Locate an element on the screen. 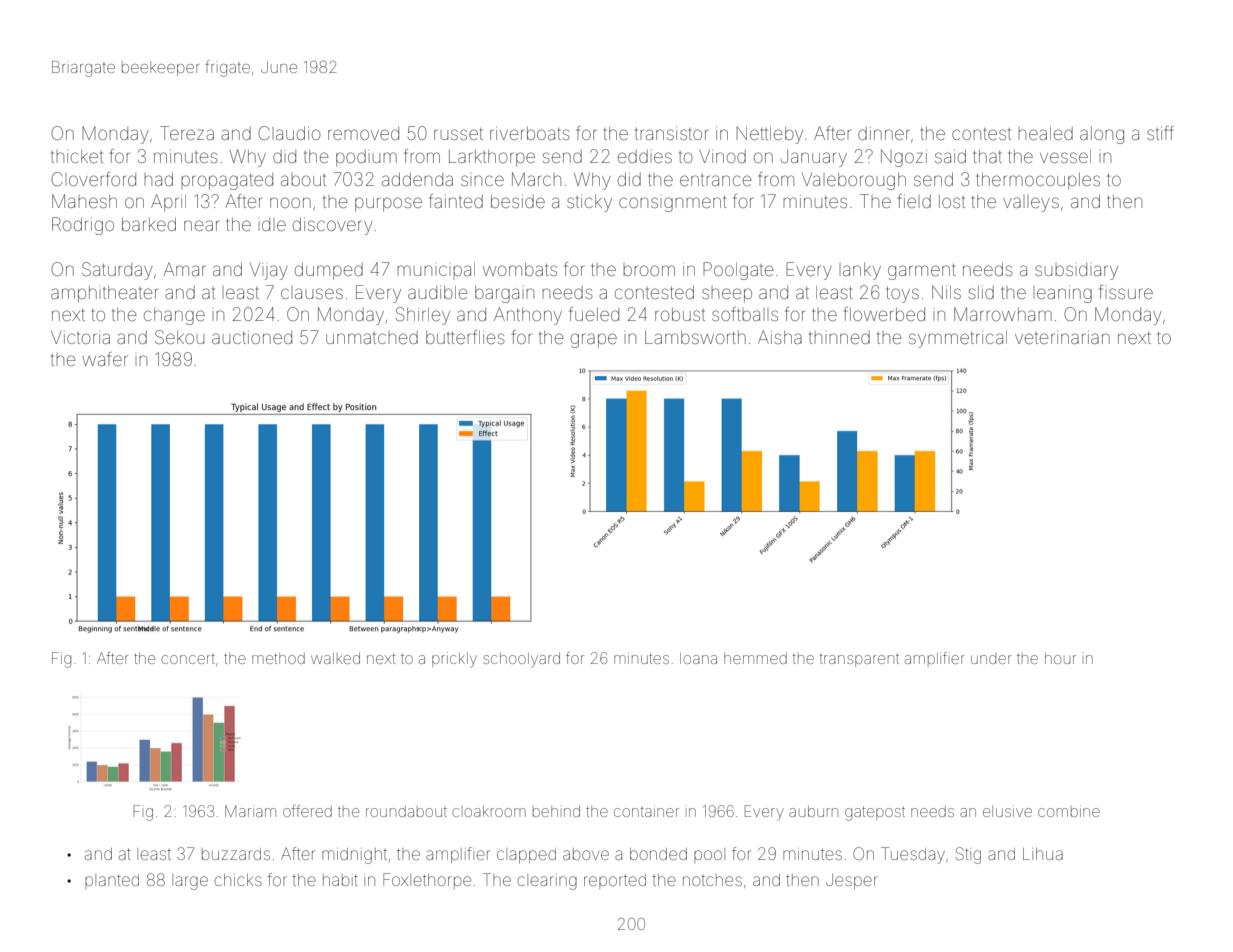  planted is located at coordinates (112, 881).
